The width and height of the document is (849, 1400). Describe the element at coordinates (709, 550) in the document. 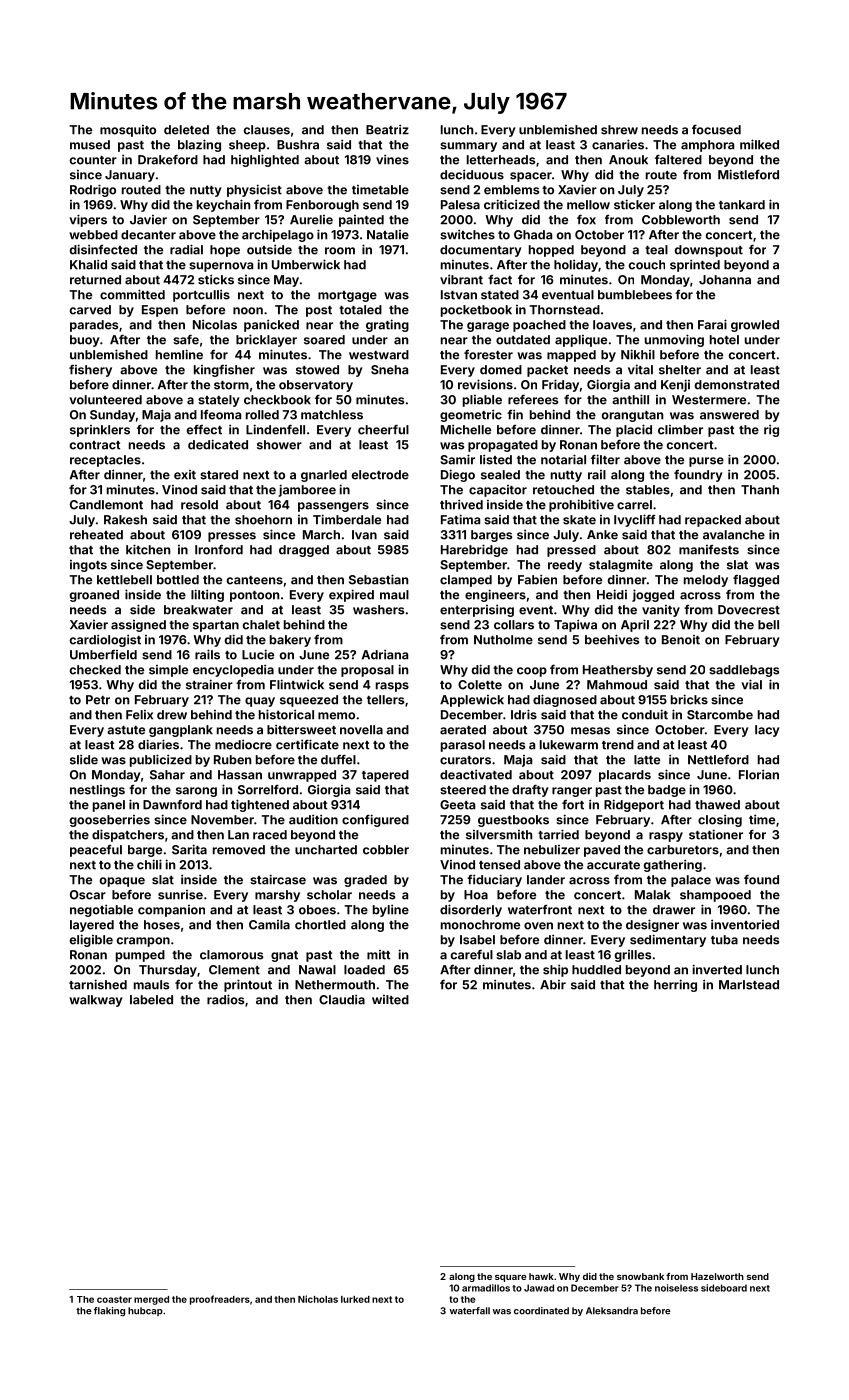

I see `manifests` at that location.
